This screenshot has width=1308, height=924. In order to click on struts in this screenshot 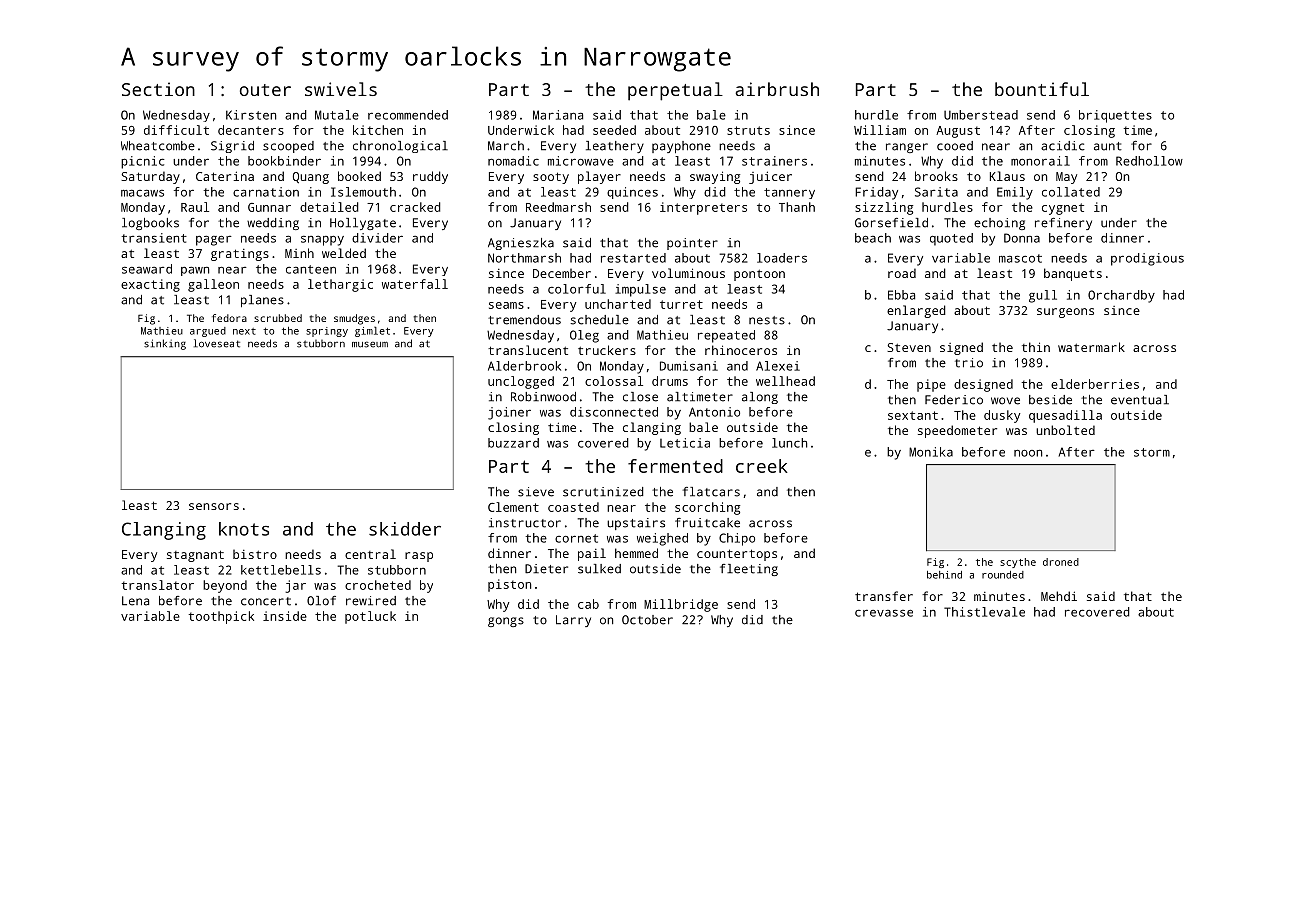, I will do `click(748, 130)`.
